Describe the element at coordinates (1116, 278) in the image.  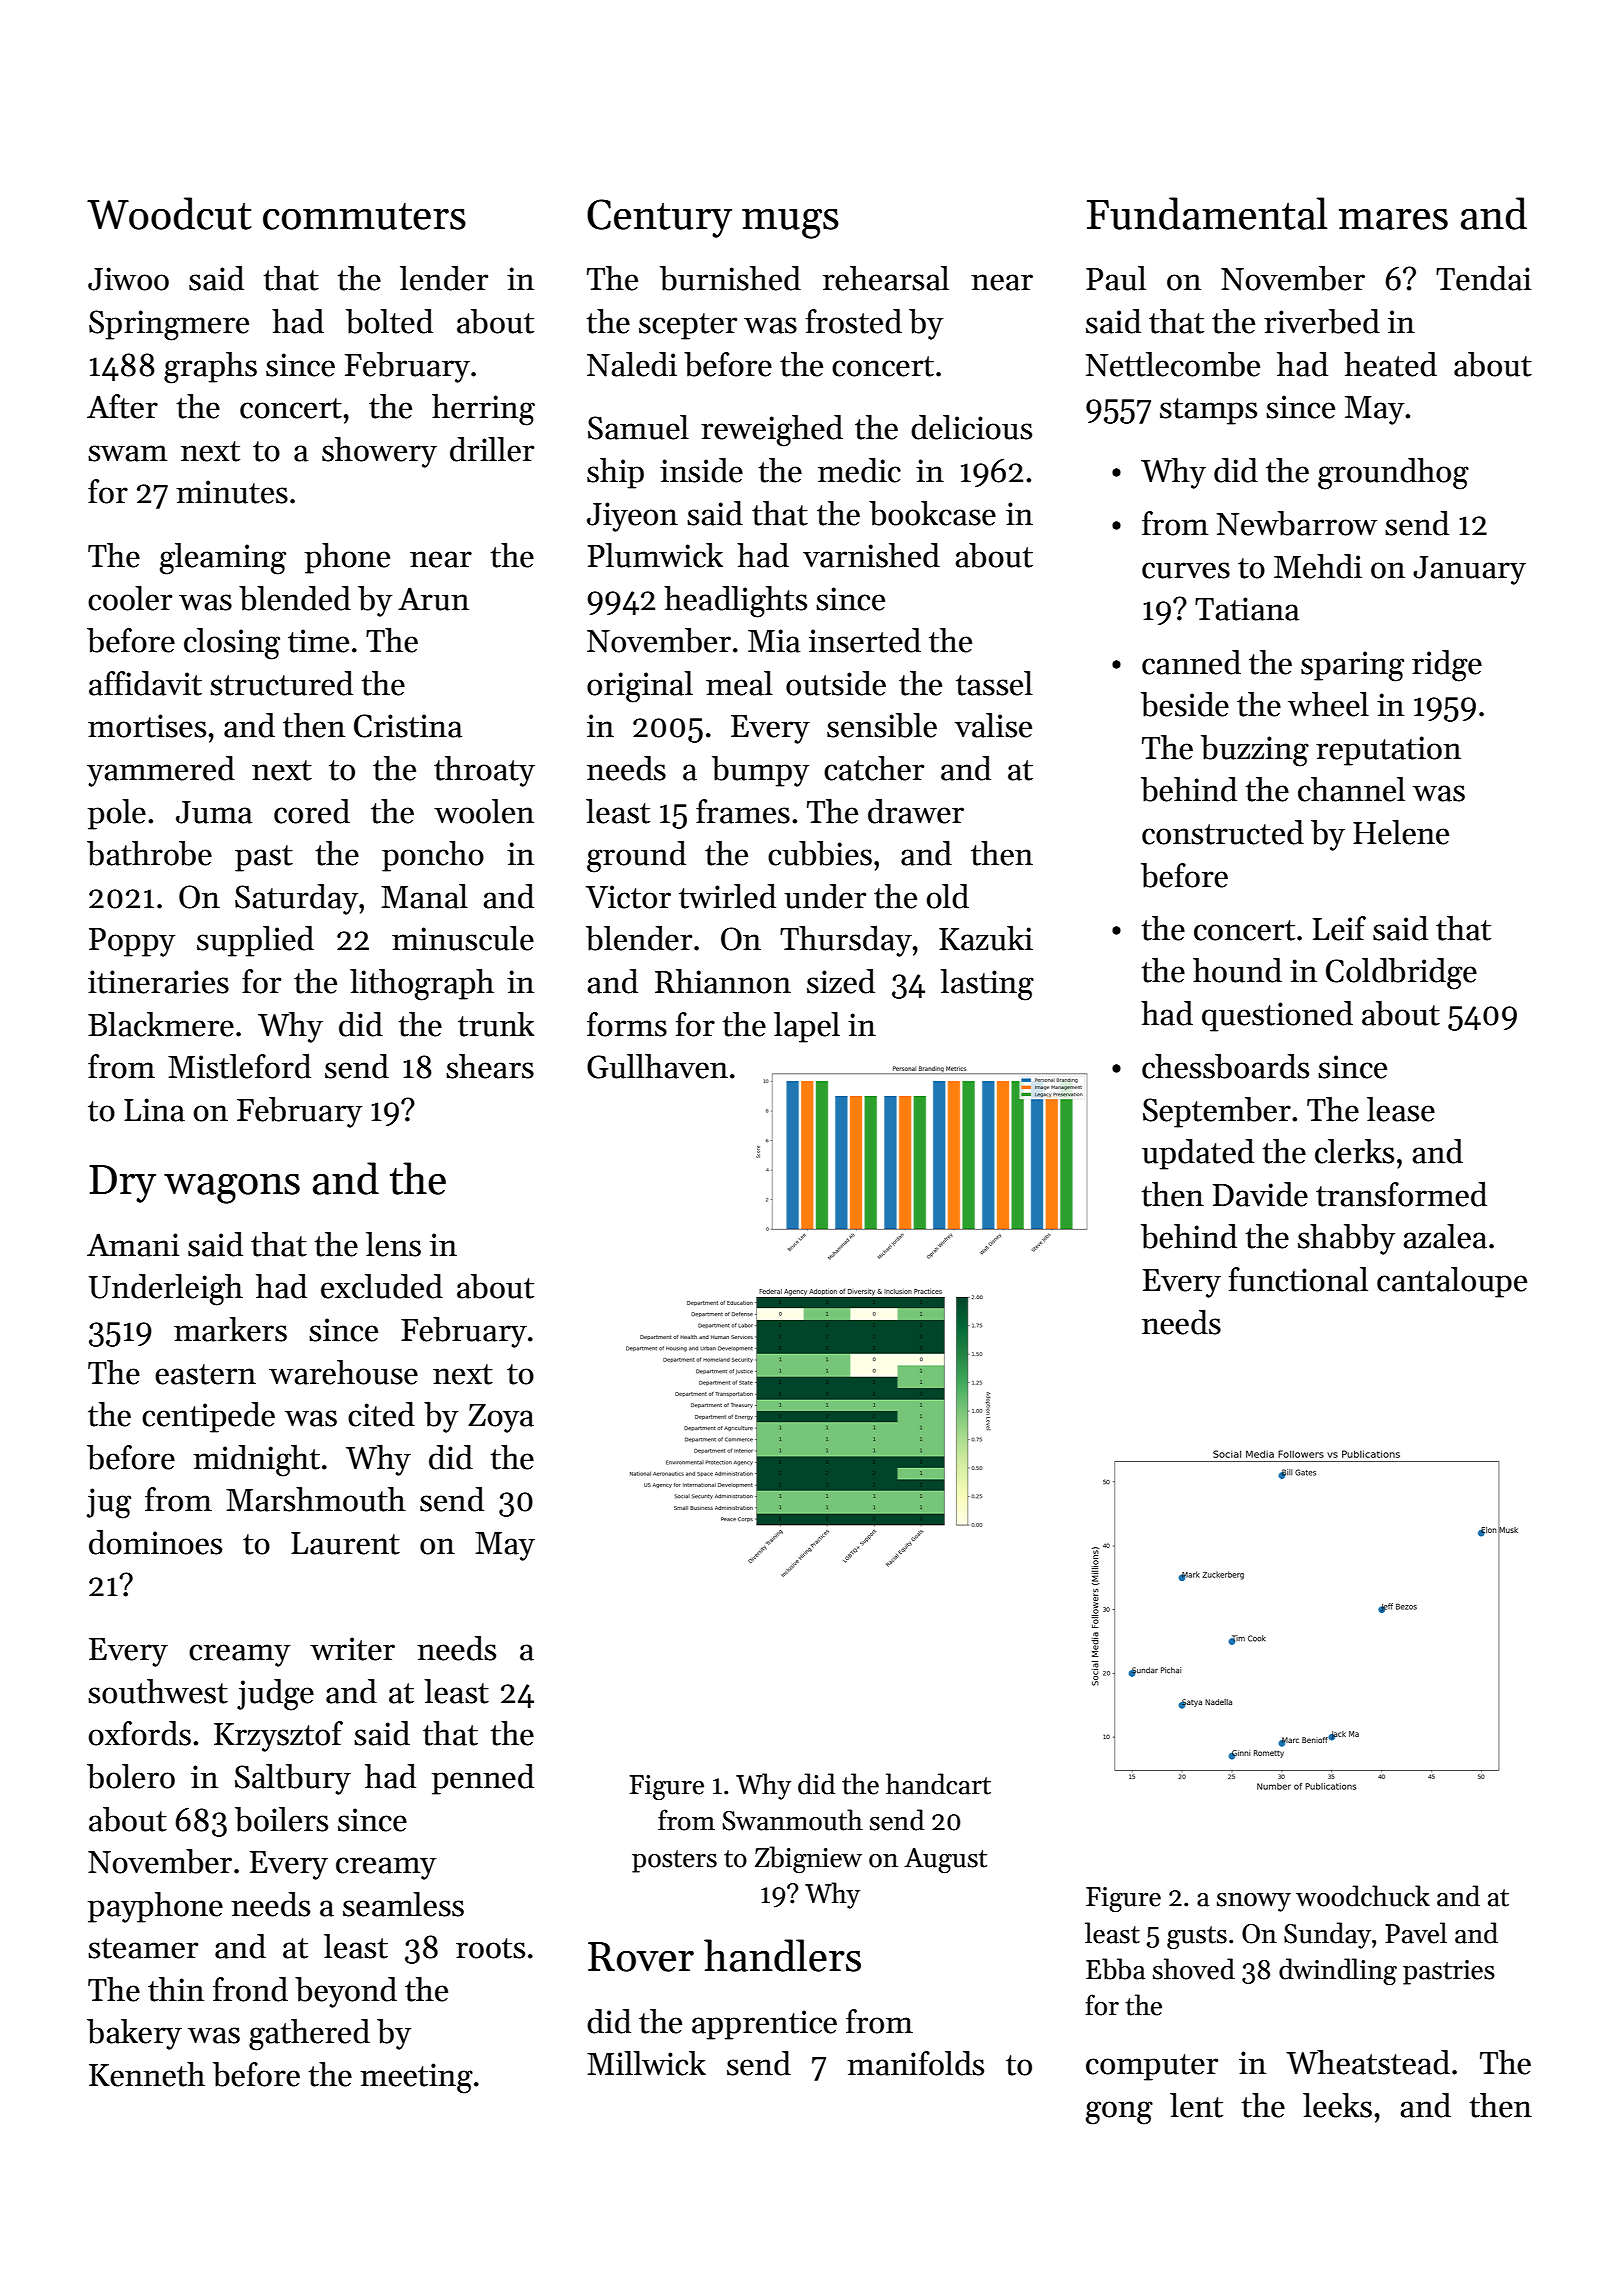
I see `Paul` at that location.
